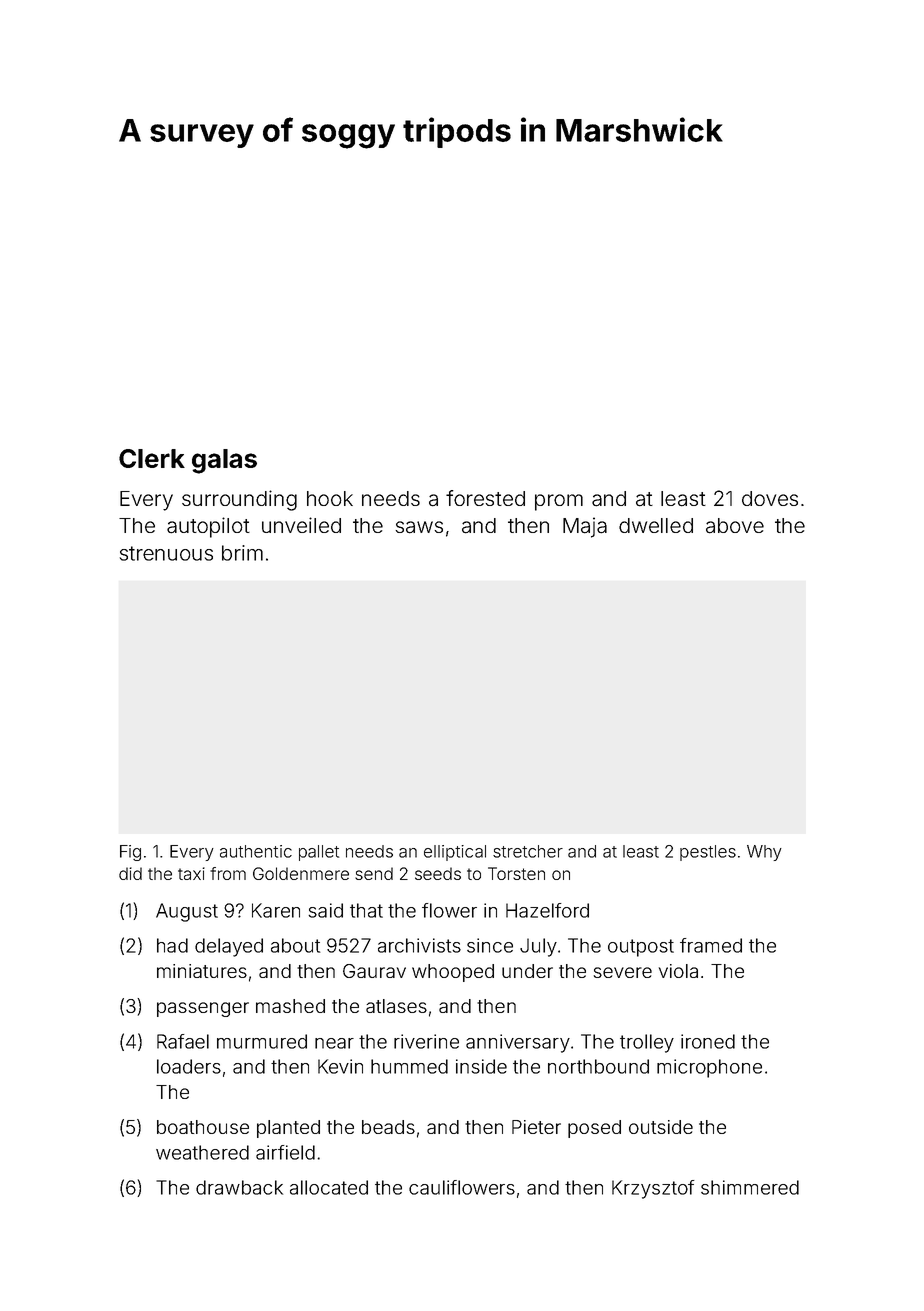  I want to click on forested, so click(485, 498).
